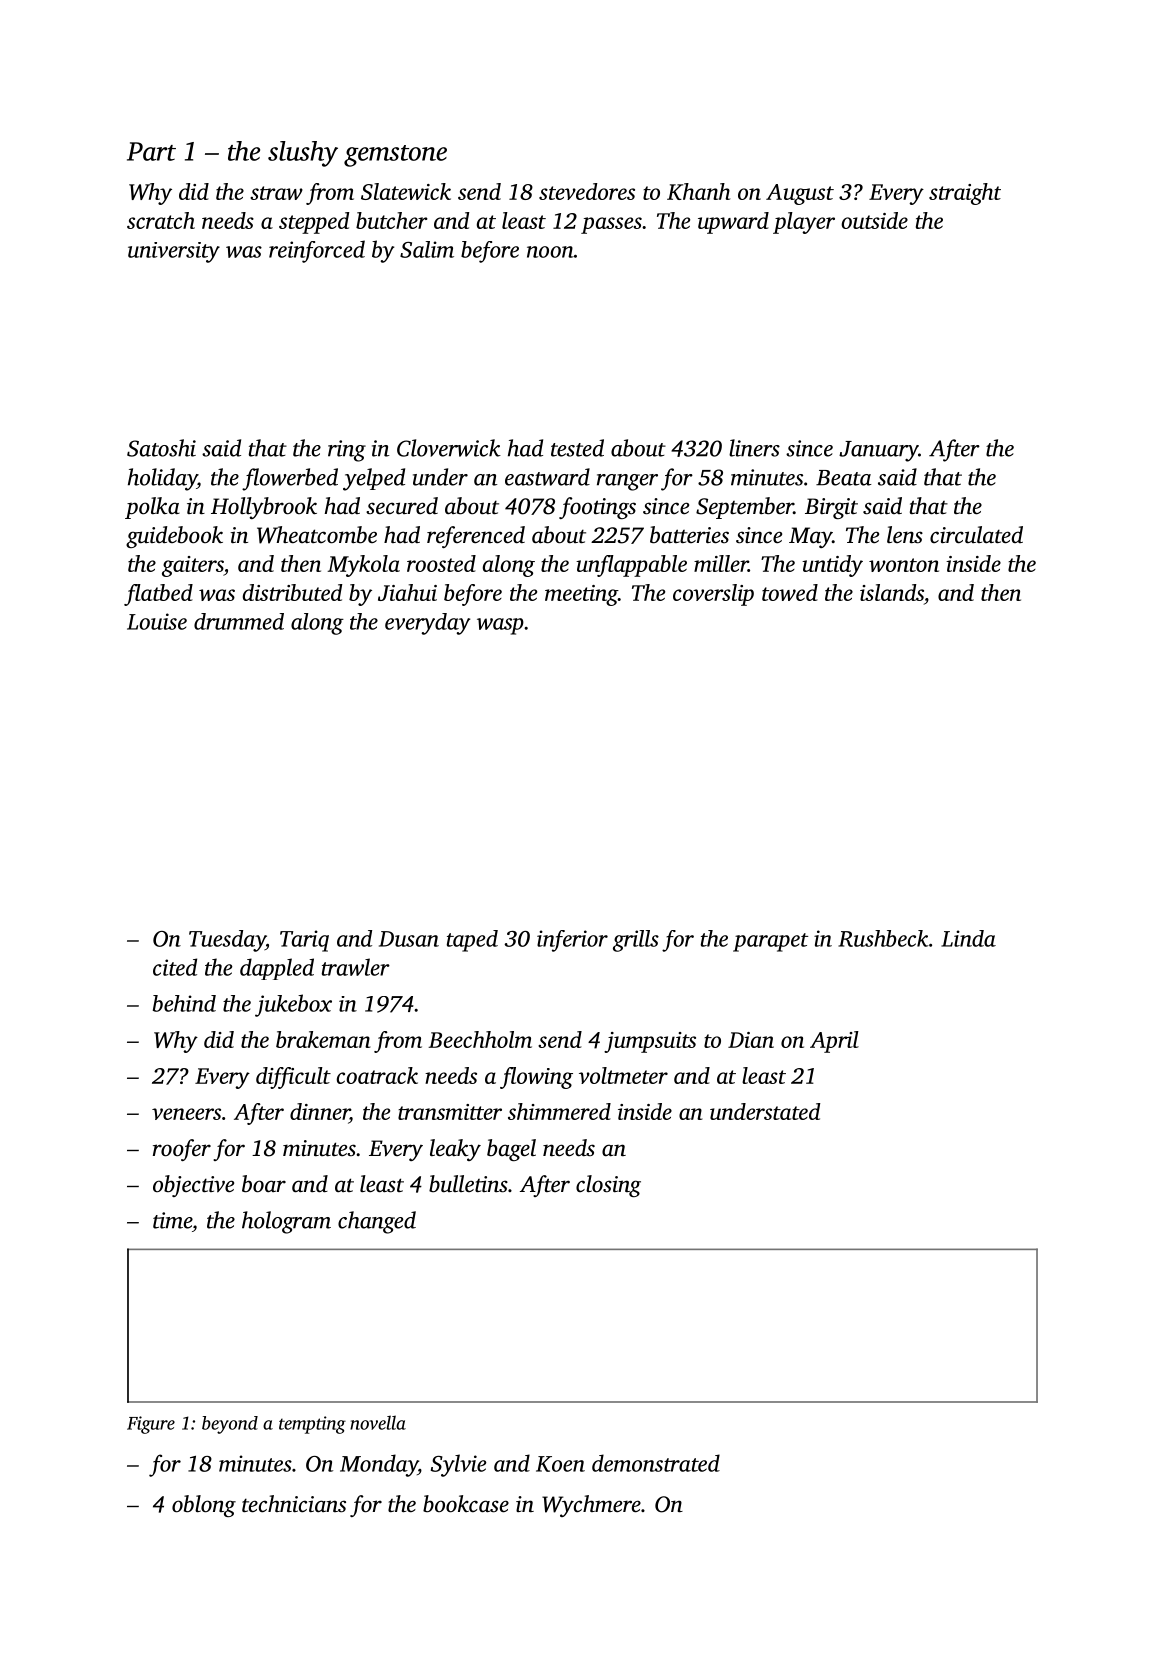 Image resolution: width=1165 pixels, height=1654 pixels. I want to click on stepped, so click(314, 223).
